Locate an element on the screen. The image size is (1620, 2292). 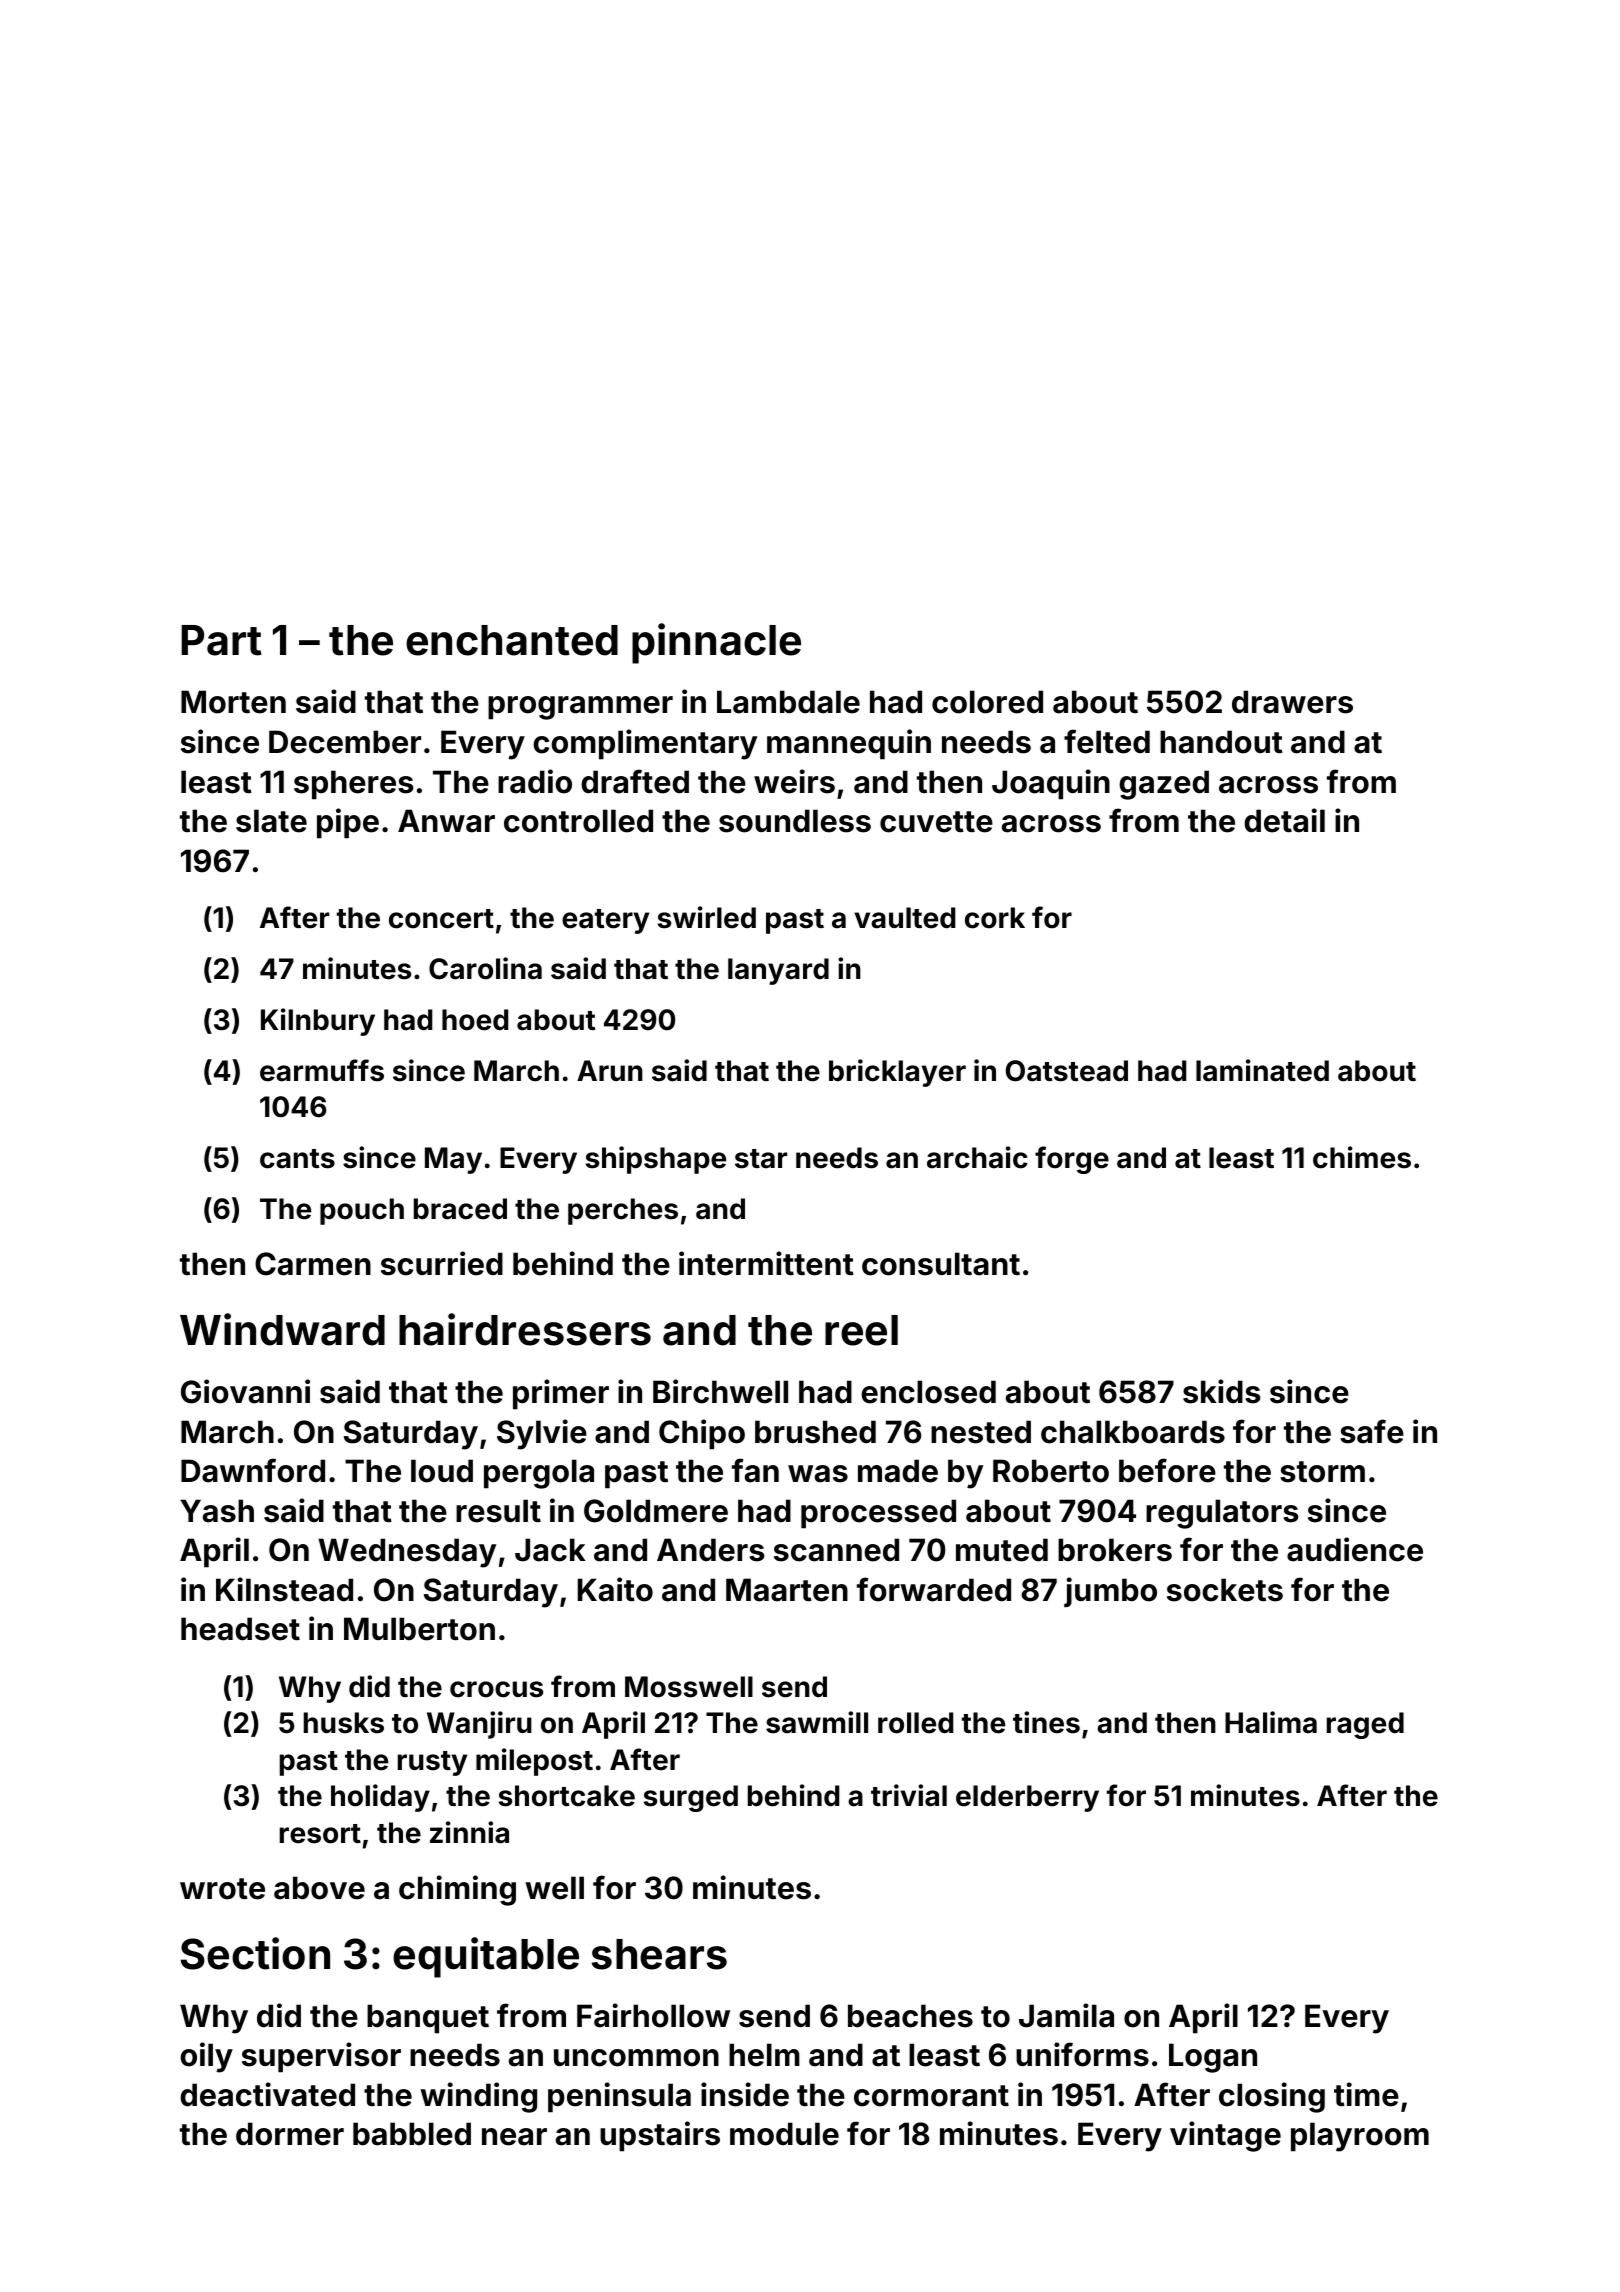
Jamila is located at coordinates (1066, 2015).
